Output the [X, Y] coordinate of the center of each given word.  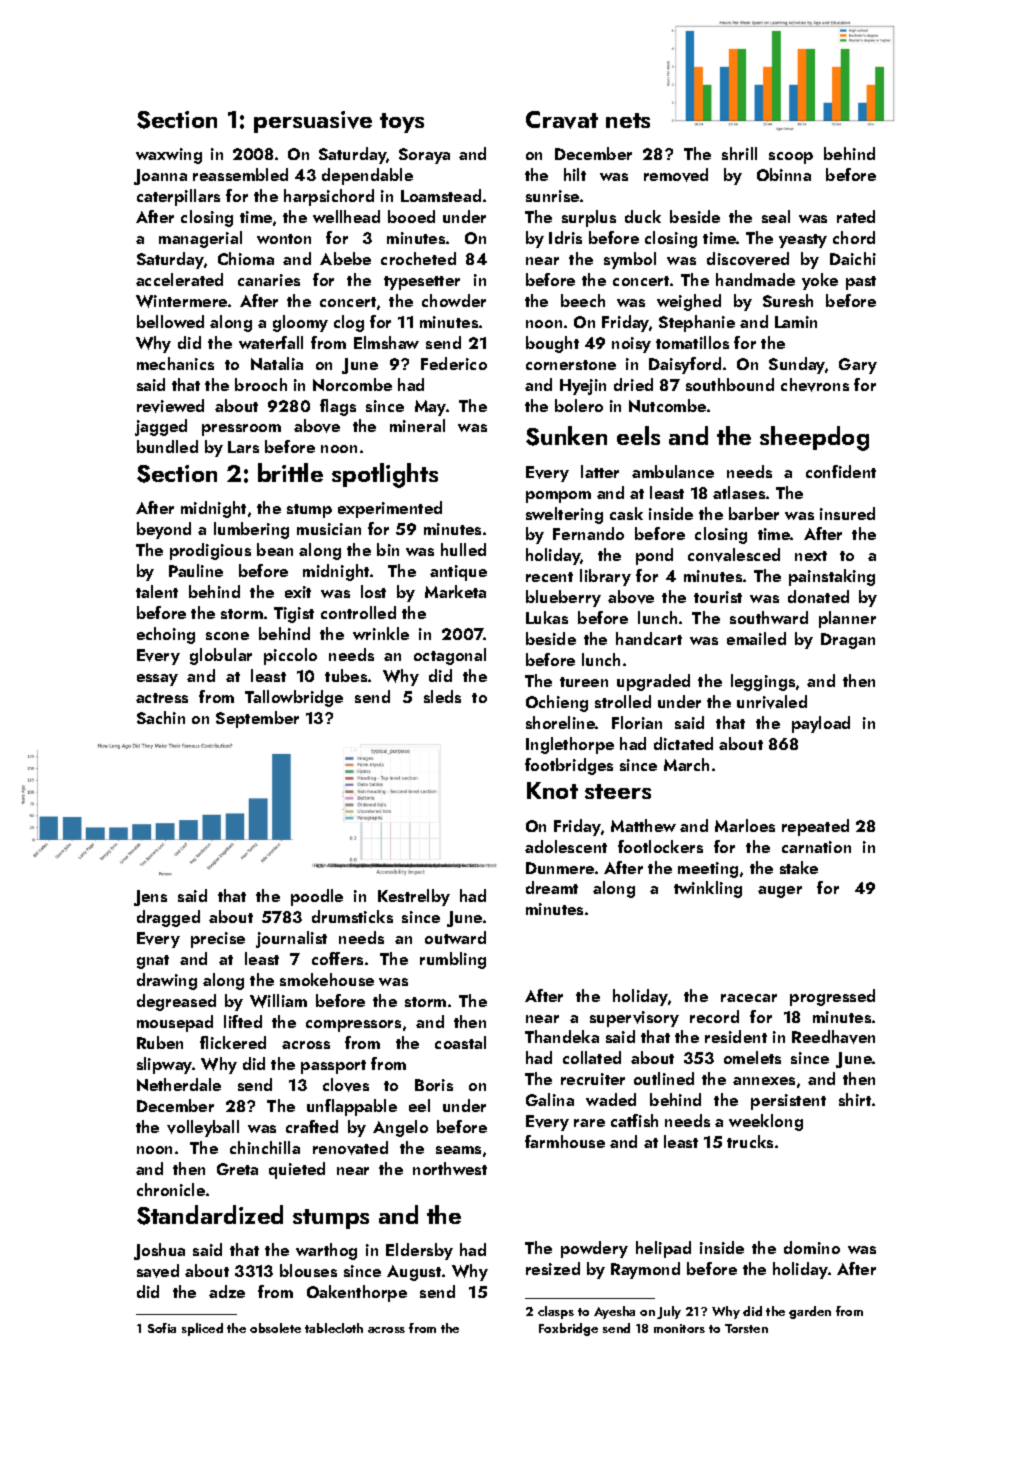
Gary [858, 366]
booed [411, 216]
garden [810, 1312]
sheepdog [814, 438]
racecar [749, 998]
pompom [558, 497]
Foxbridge [568, 1329]
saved [158, 1271]
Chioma [246, 258]
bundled [167, 446]
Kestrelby [414, 897]
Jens [150, 898]
